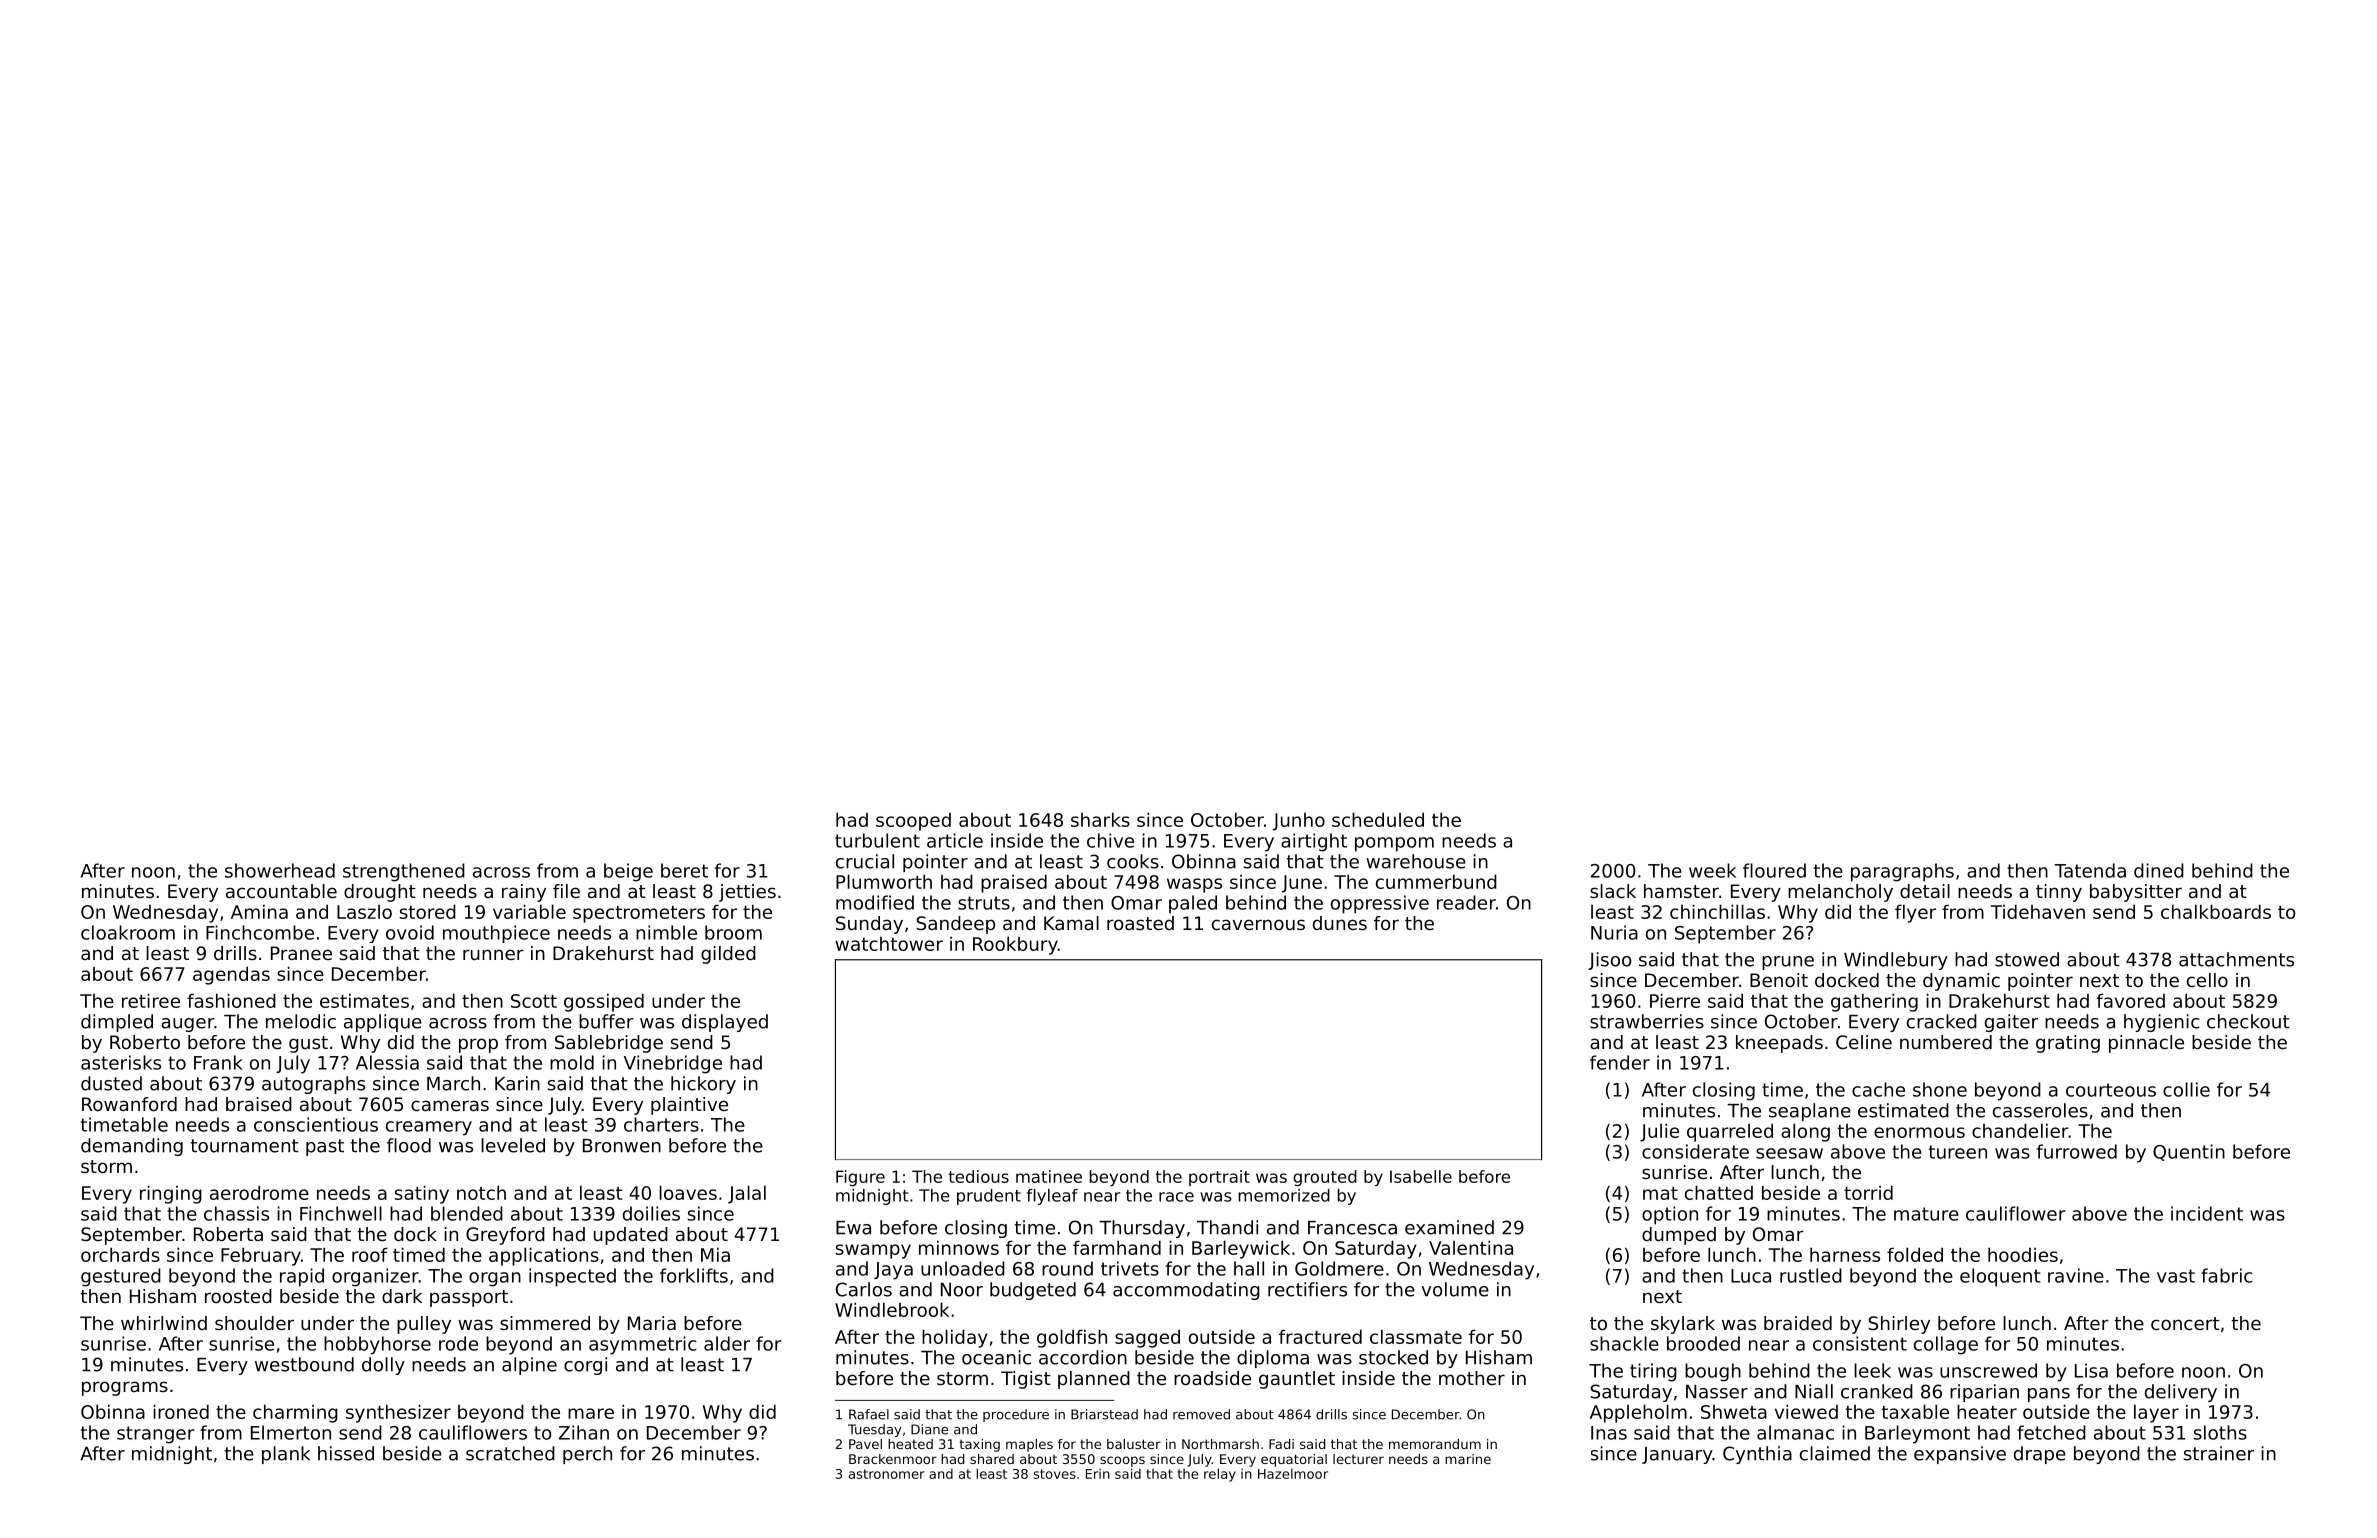 This document has width=2377, height=1538. Describe the element at coordinates (1219, 1178) in the document. I see `portrait` at that location.
